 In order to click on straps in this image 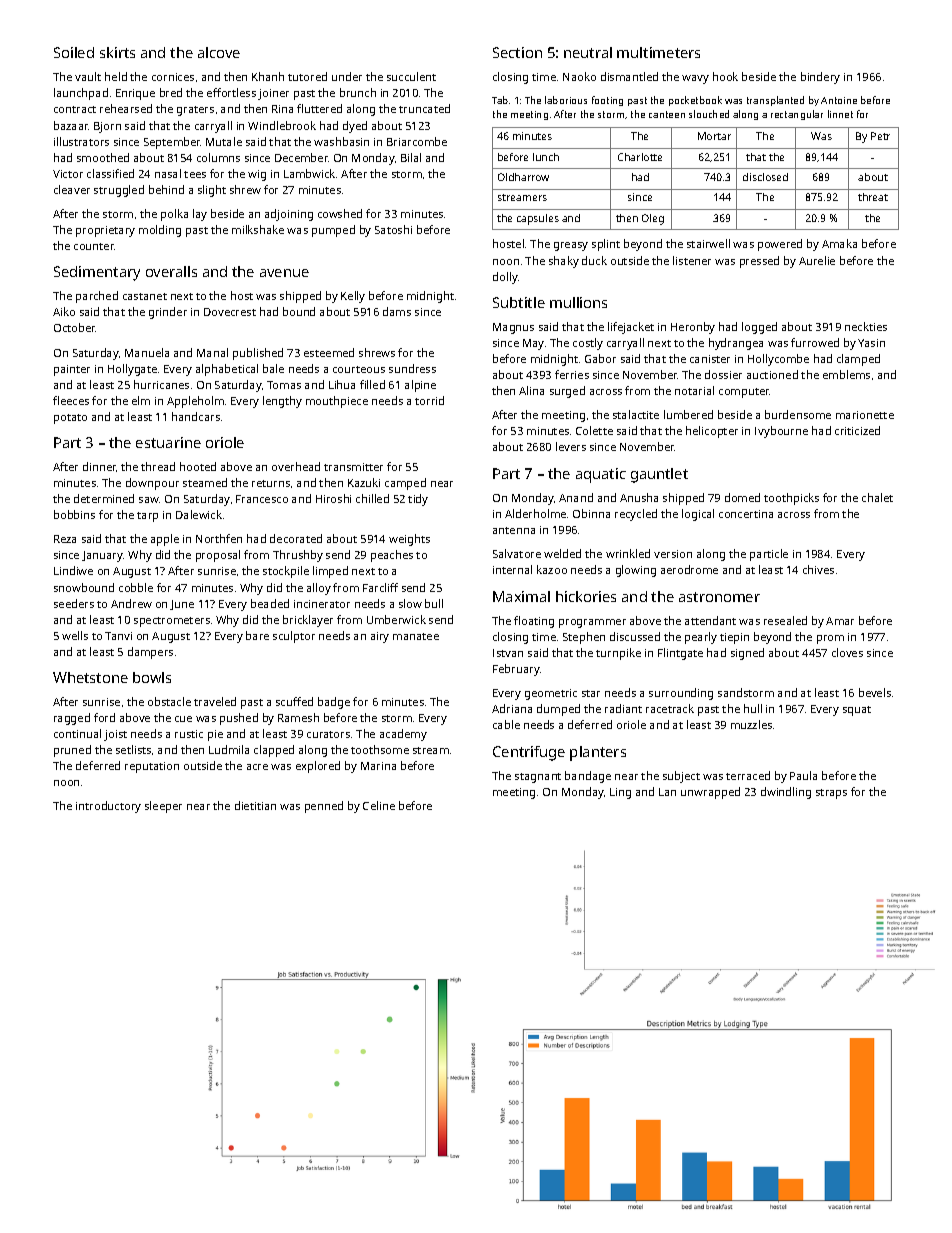, I will do `click(831, 794)`.
